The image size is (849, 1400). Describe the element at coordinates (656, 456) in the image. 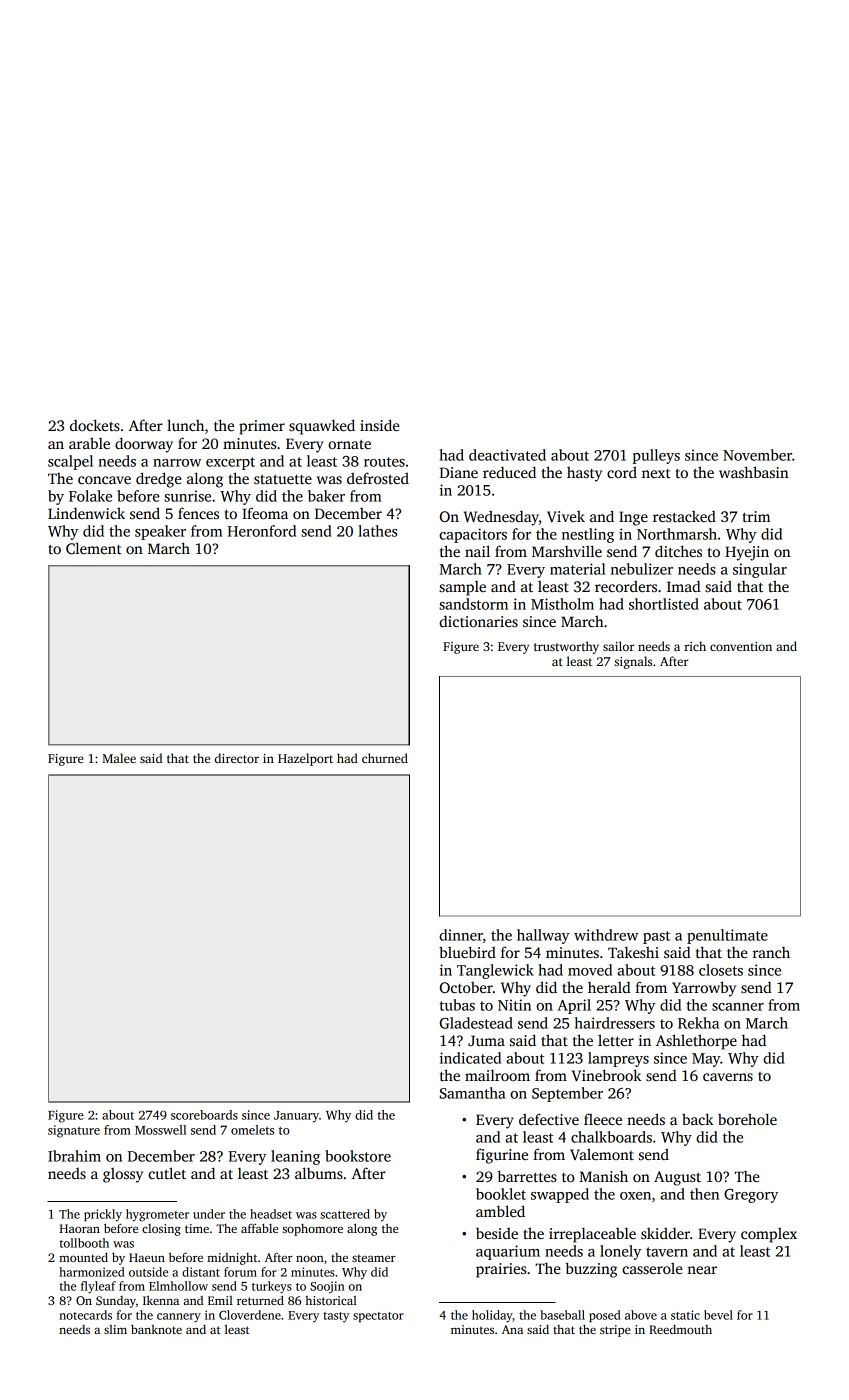

I see `pulleys` at that location.
